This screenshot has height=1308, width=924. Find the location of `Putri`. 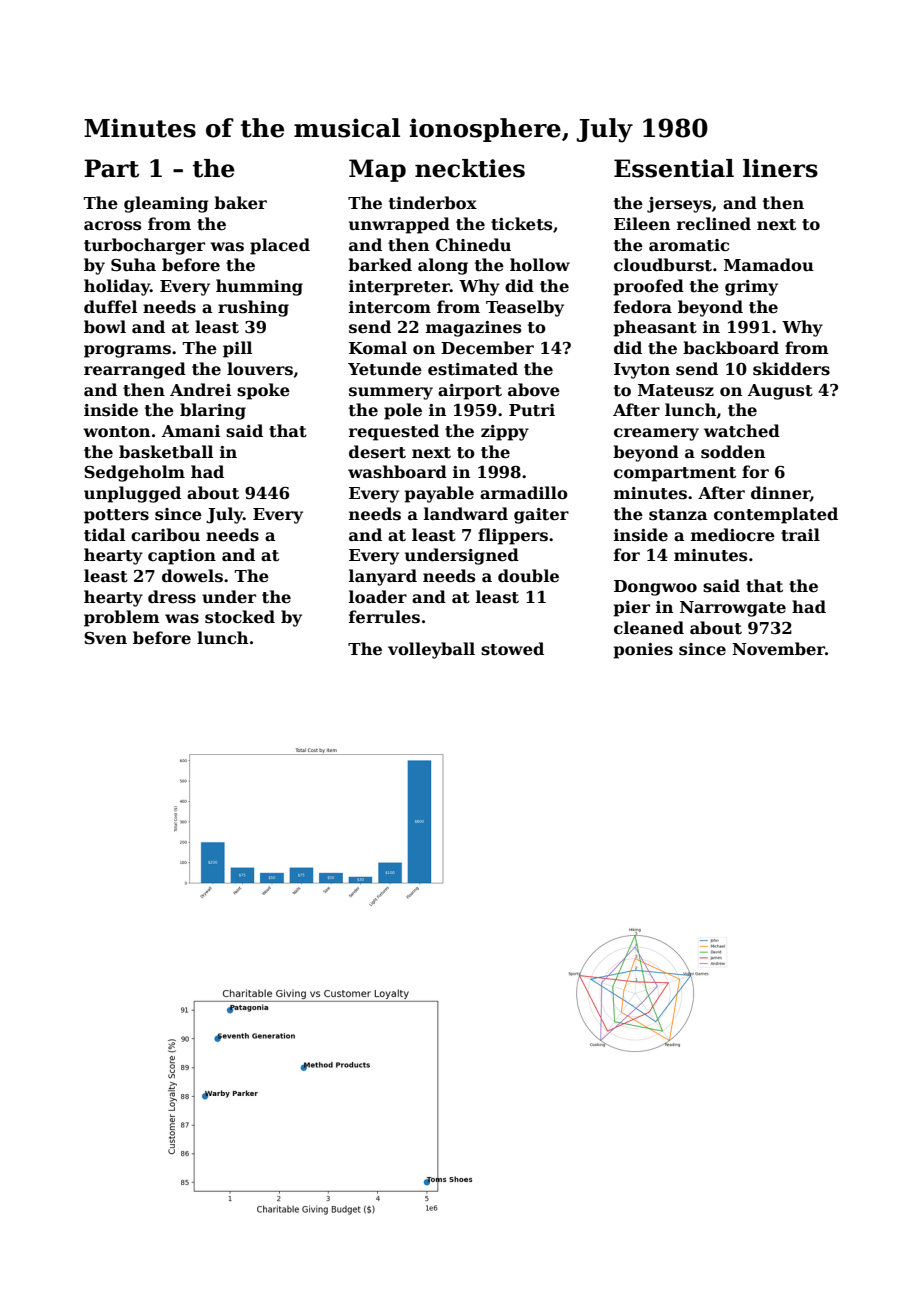

Putri is located at coordinates (532, 410).
